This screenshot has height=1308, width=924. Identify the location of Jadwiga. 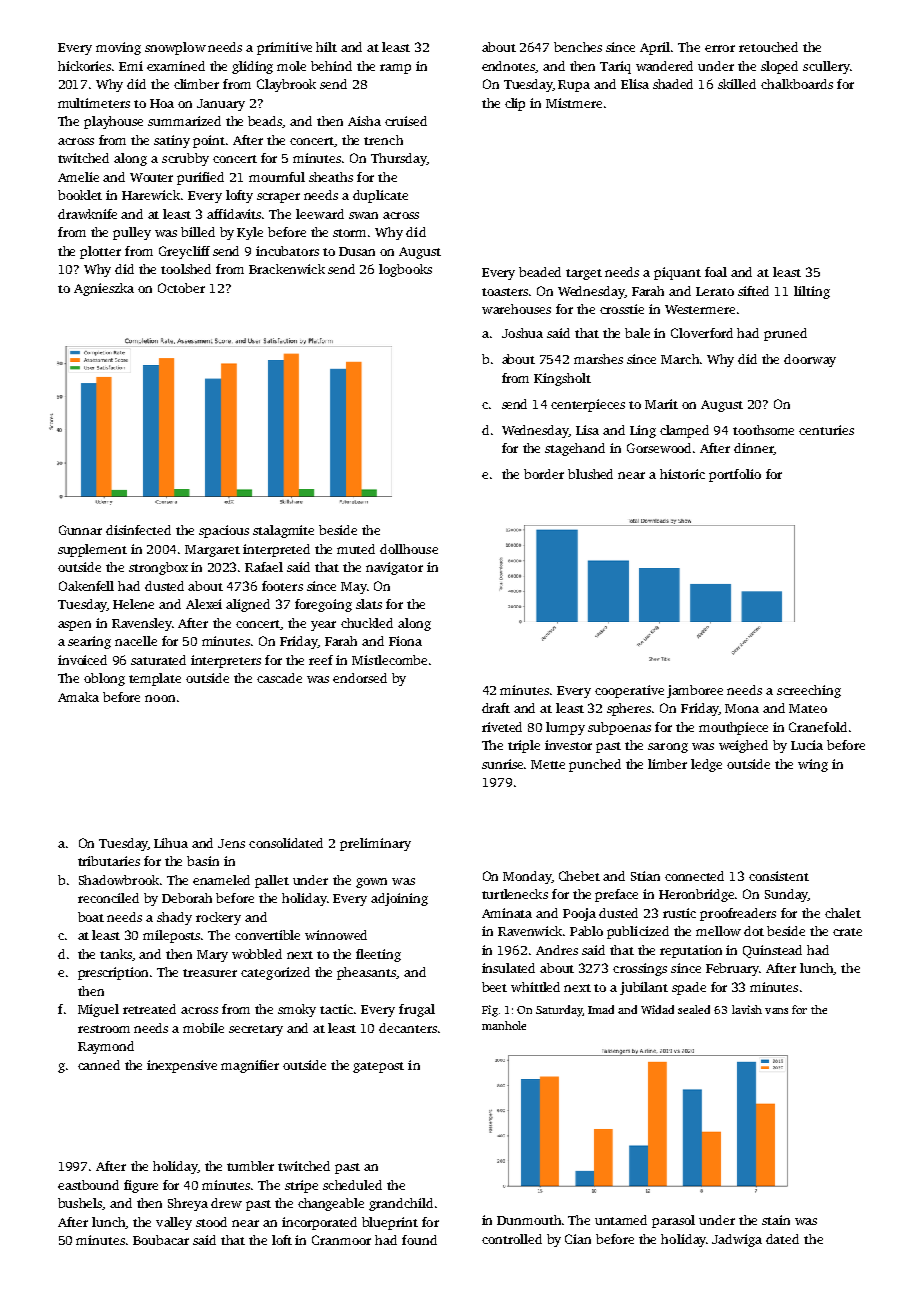
(737, 1240).
